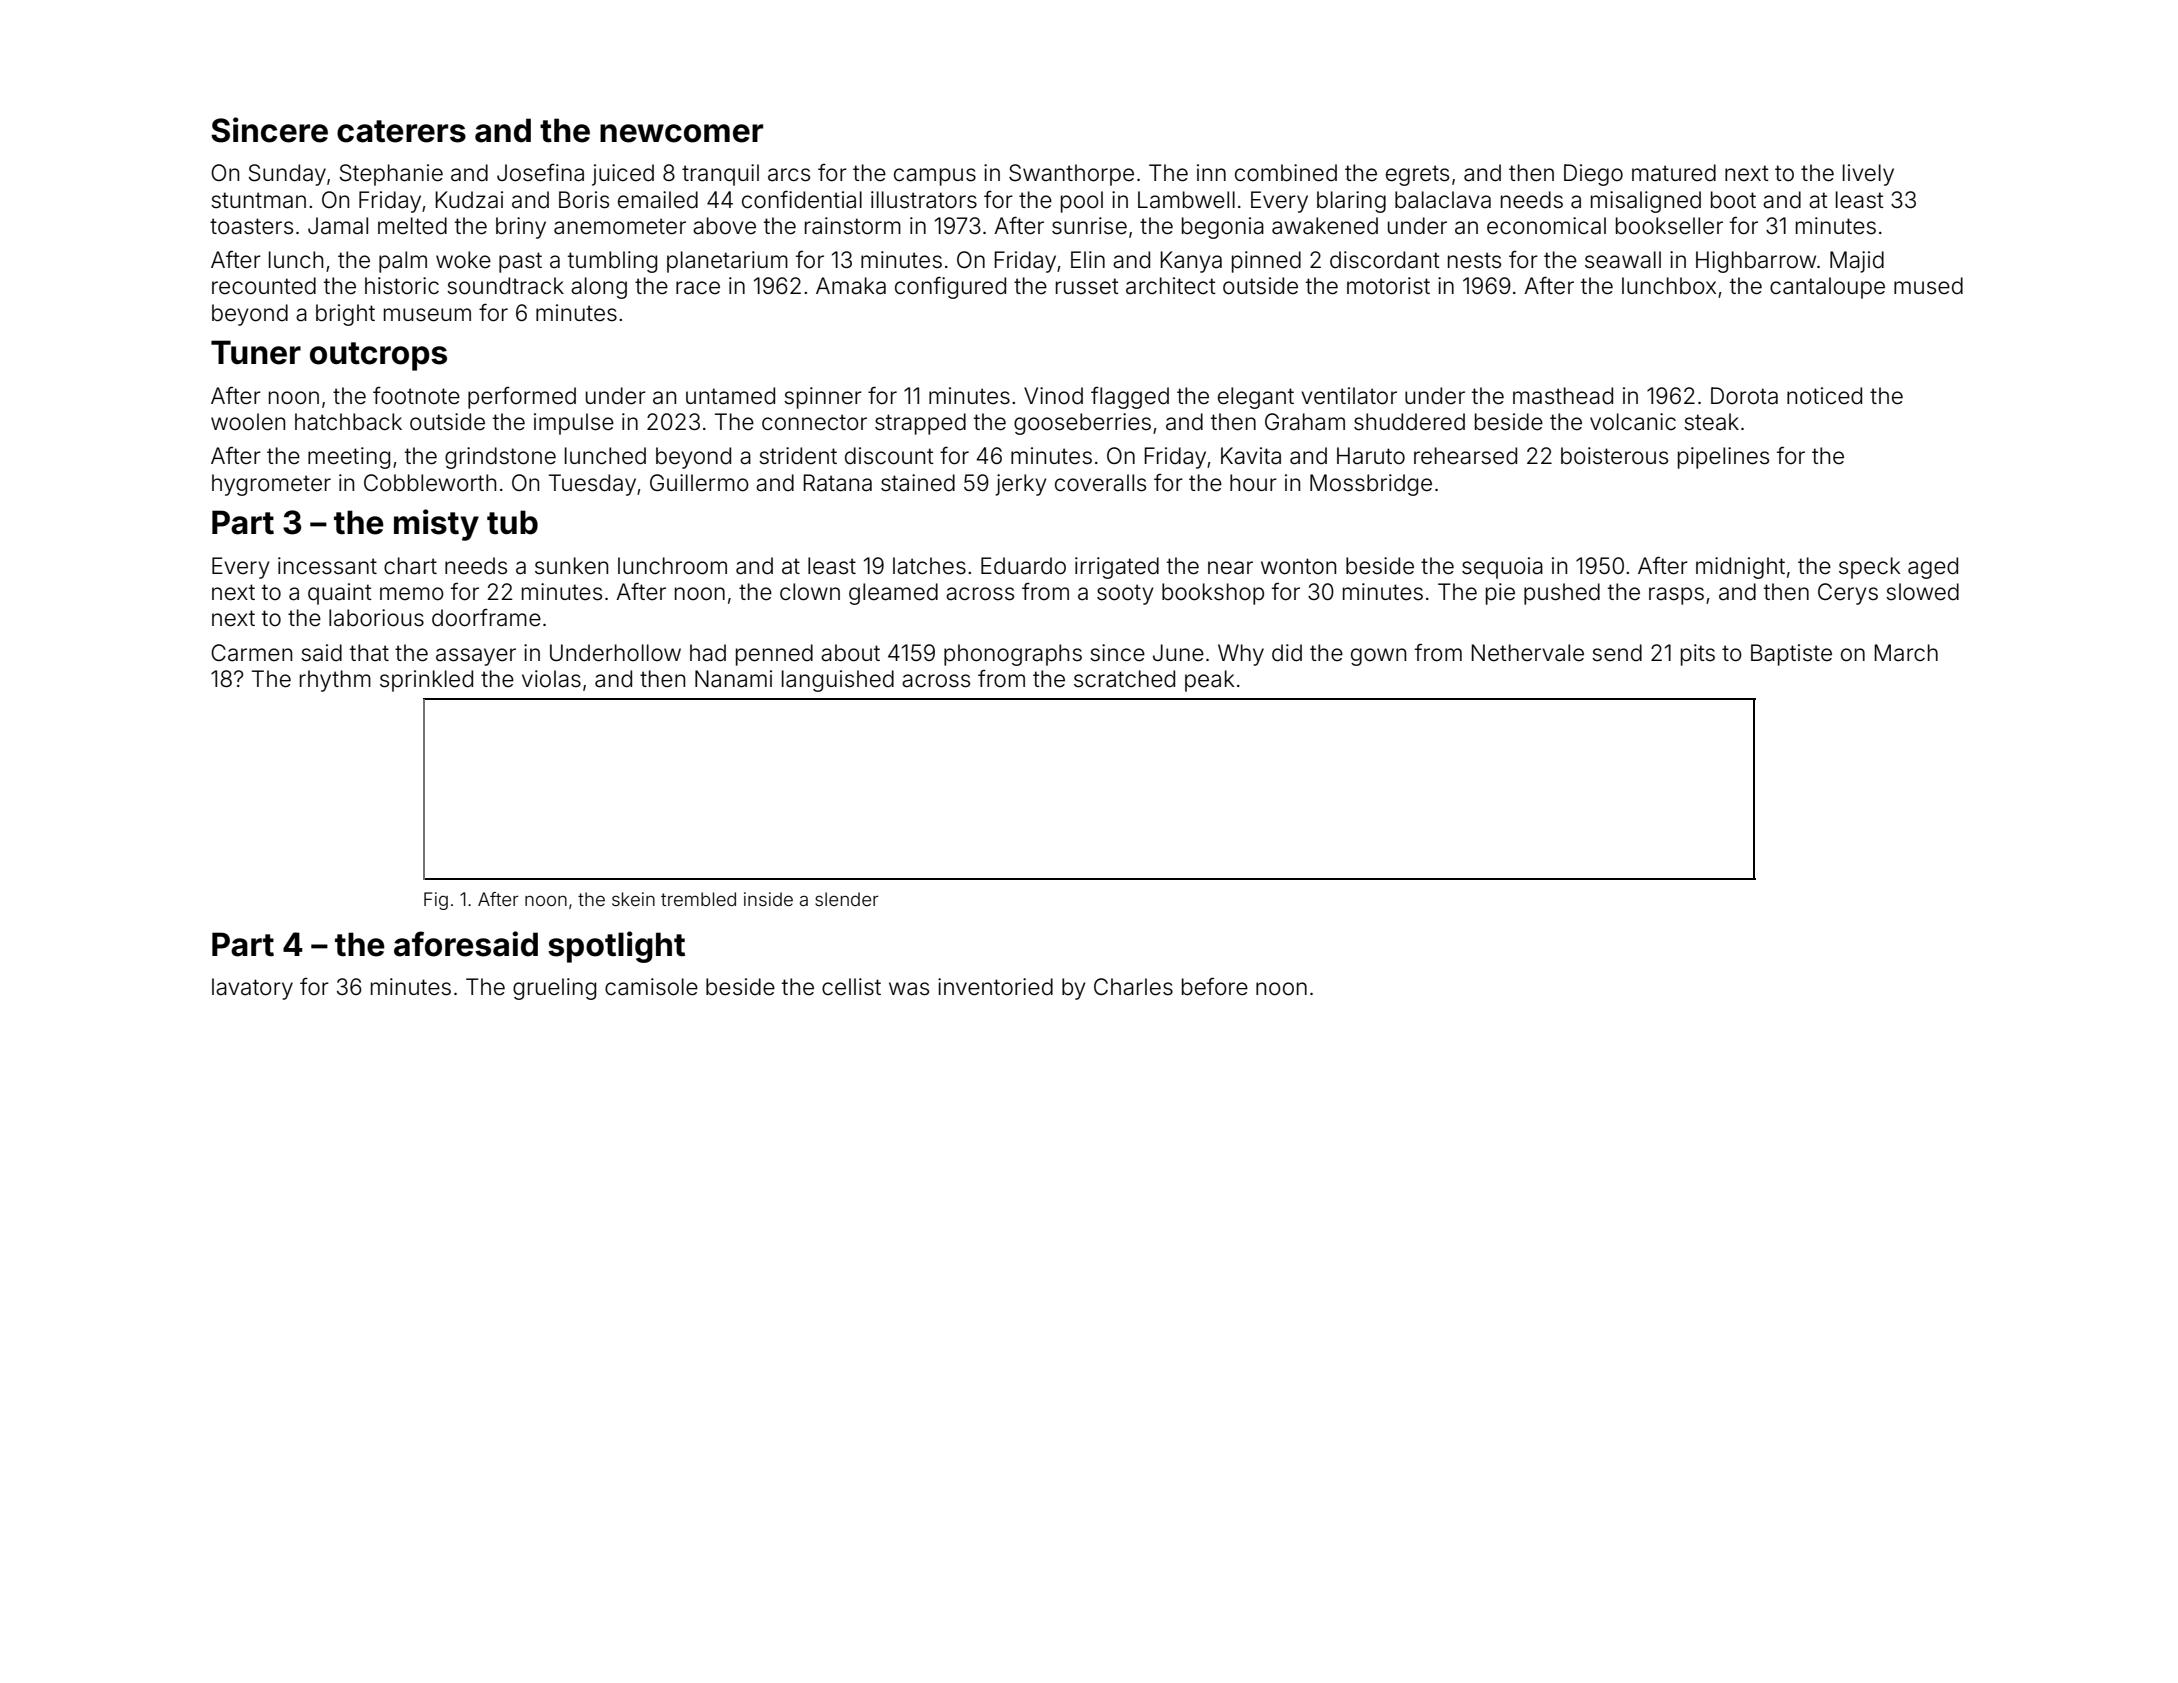  What do you see at coordinates (1528, 653) in the image?
I see `Nethervale` at bounding box center [1528, 653].
